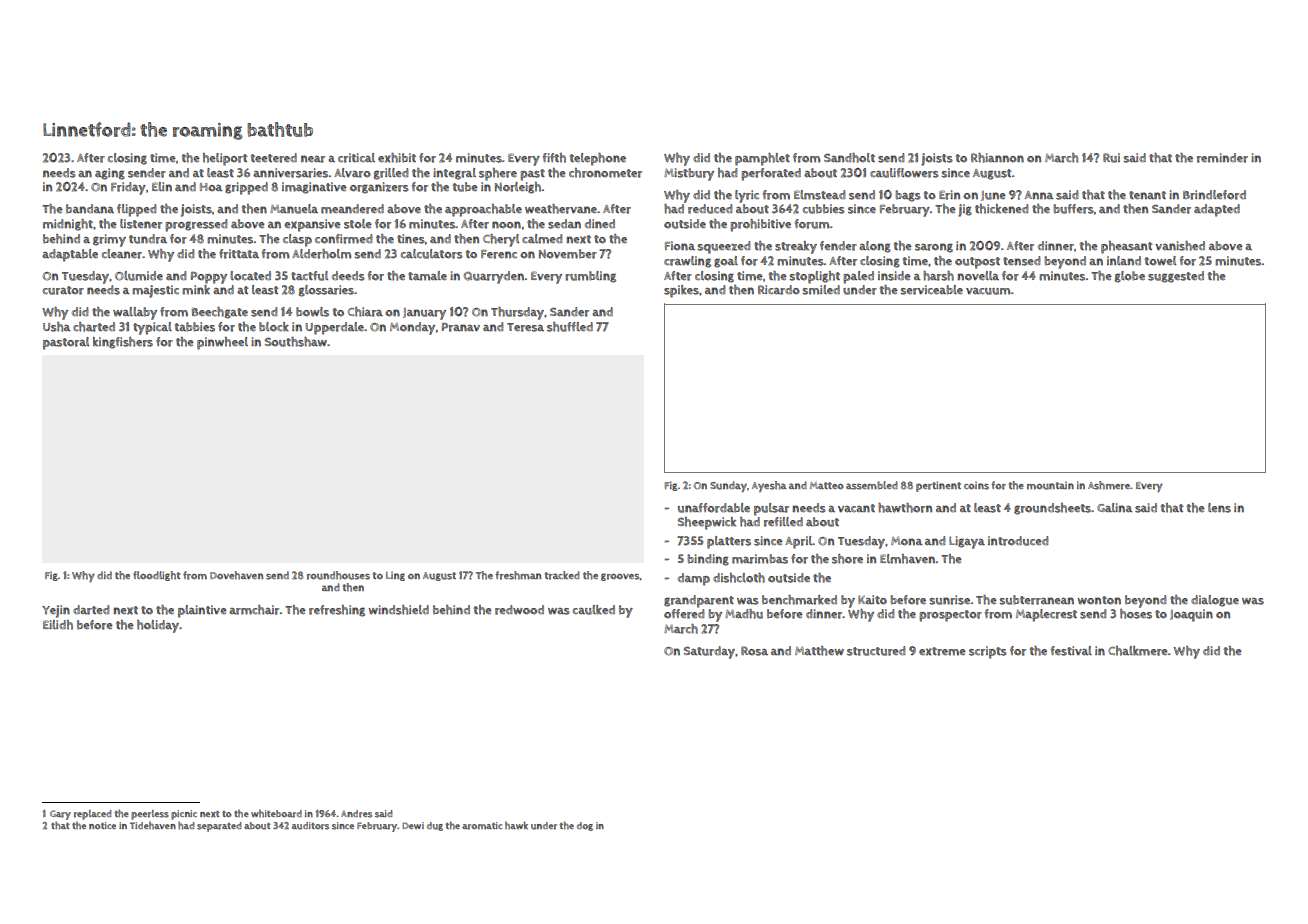 The width and height of the page is (1308, 924). Describe the element at coordinates (123, 343) in the page. I see `kingfishers` at that location.
